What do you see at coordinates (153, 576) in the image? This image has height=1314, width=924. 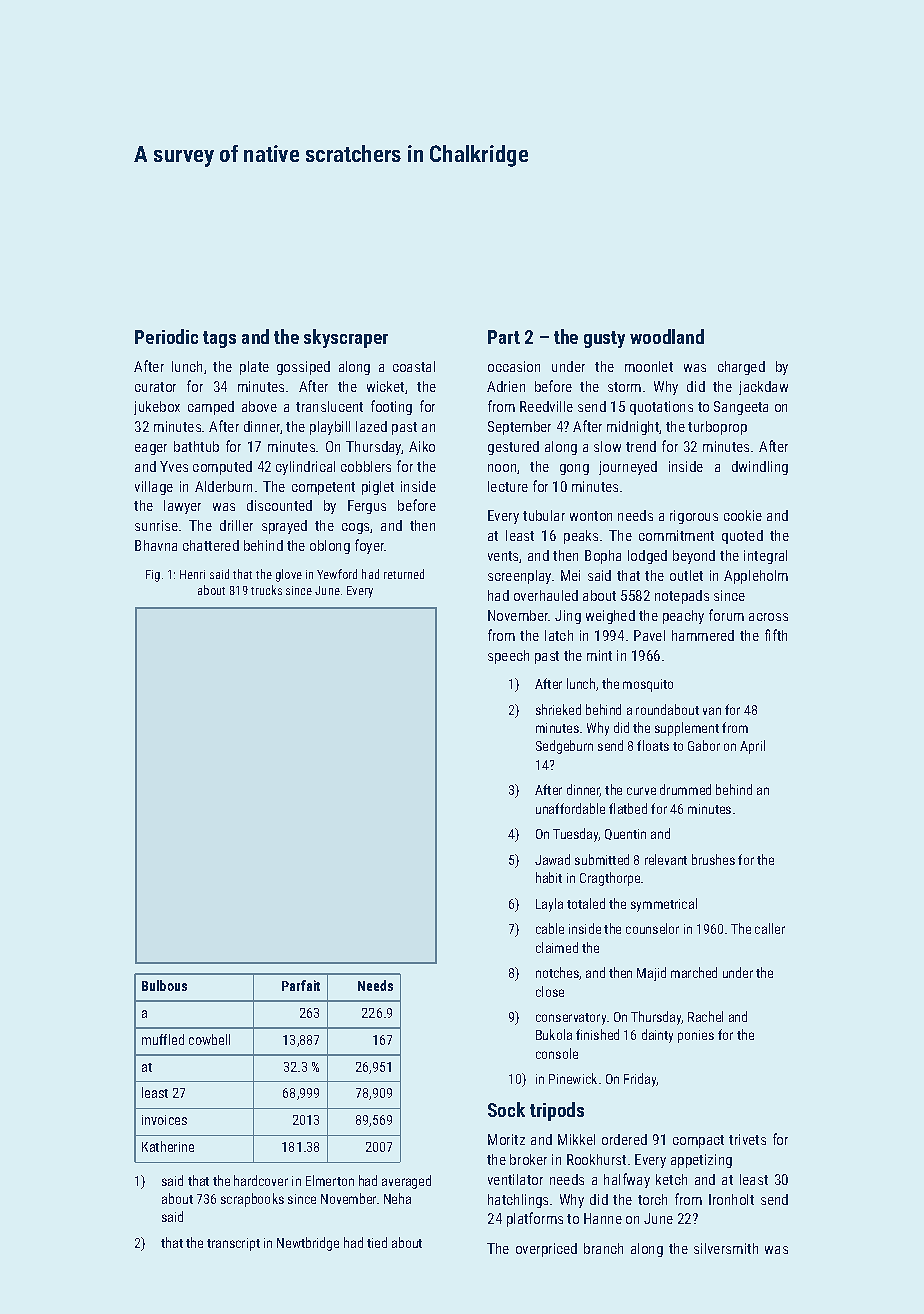 I see `Fig` at bounding box center [153, 576].
